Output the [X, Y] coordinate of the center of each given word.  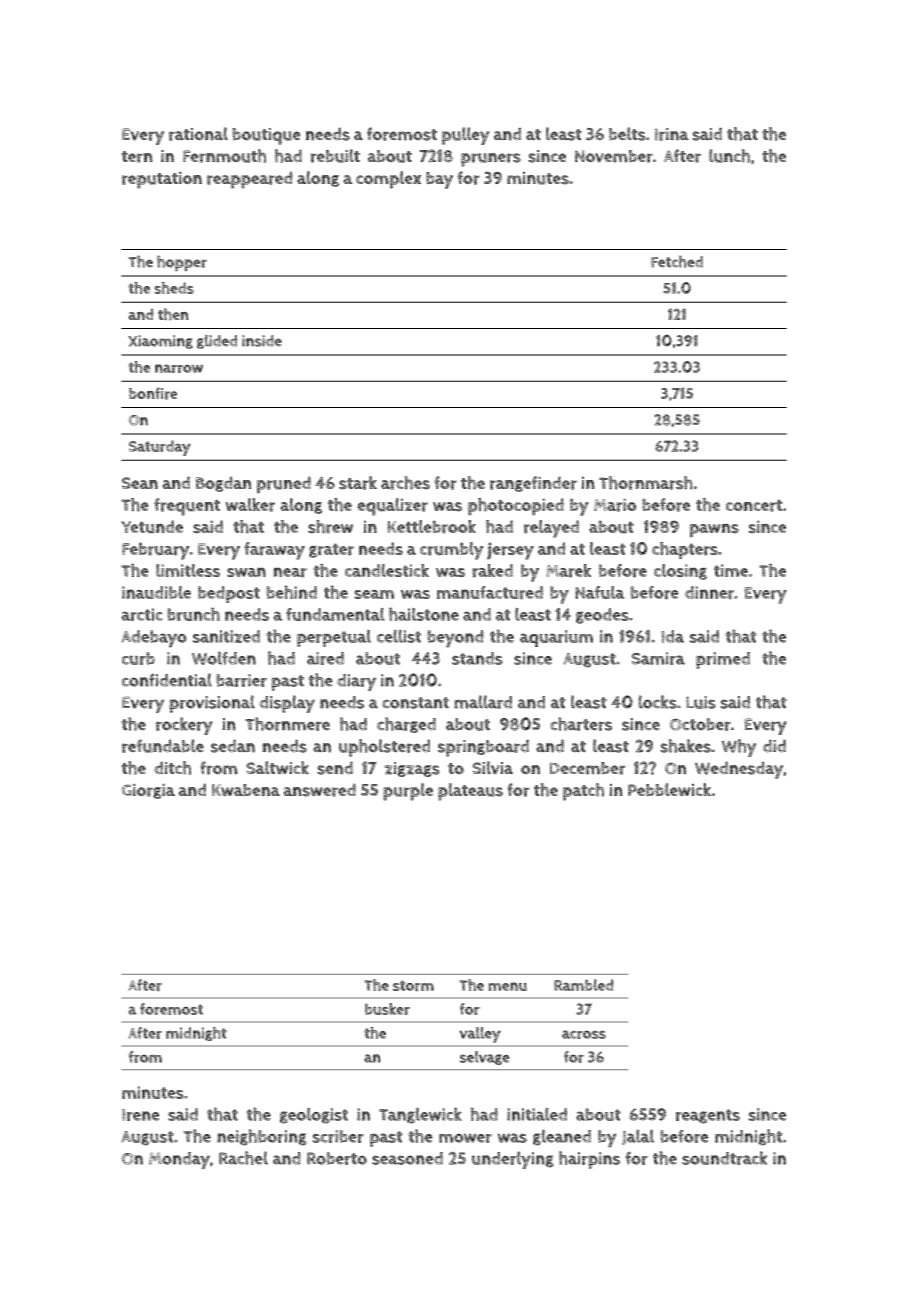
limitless [188, 570]
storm [413, 986]
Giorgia [148, 791]
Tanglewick [420, 1115]
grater [331, 550]
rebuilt [335, 156]
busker [387, 1009]
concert [754, 506]
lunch [729, 156]
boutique [266, 136]
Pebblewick [669, 790]
